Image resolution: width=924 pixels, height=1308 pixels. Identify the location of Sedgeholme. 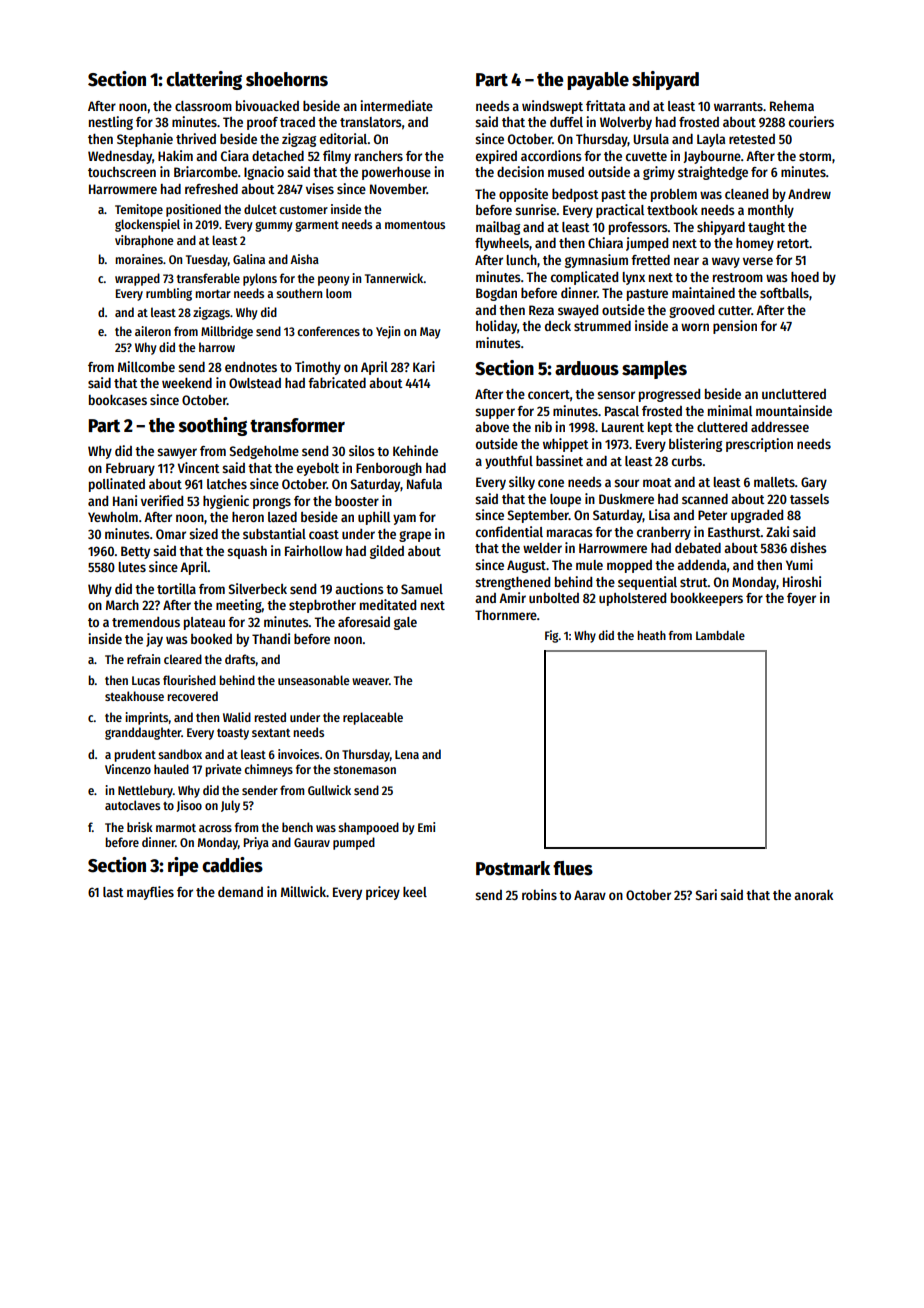
(264, 452).
